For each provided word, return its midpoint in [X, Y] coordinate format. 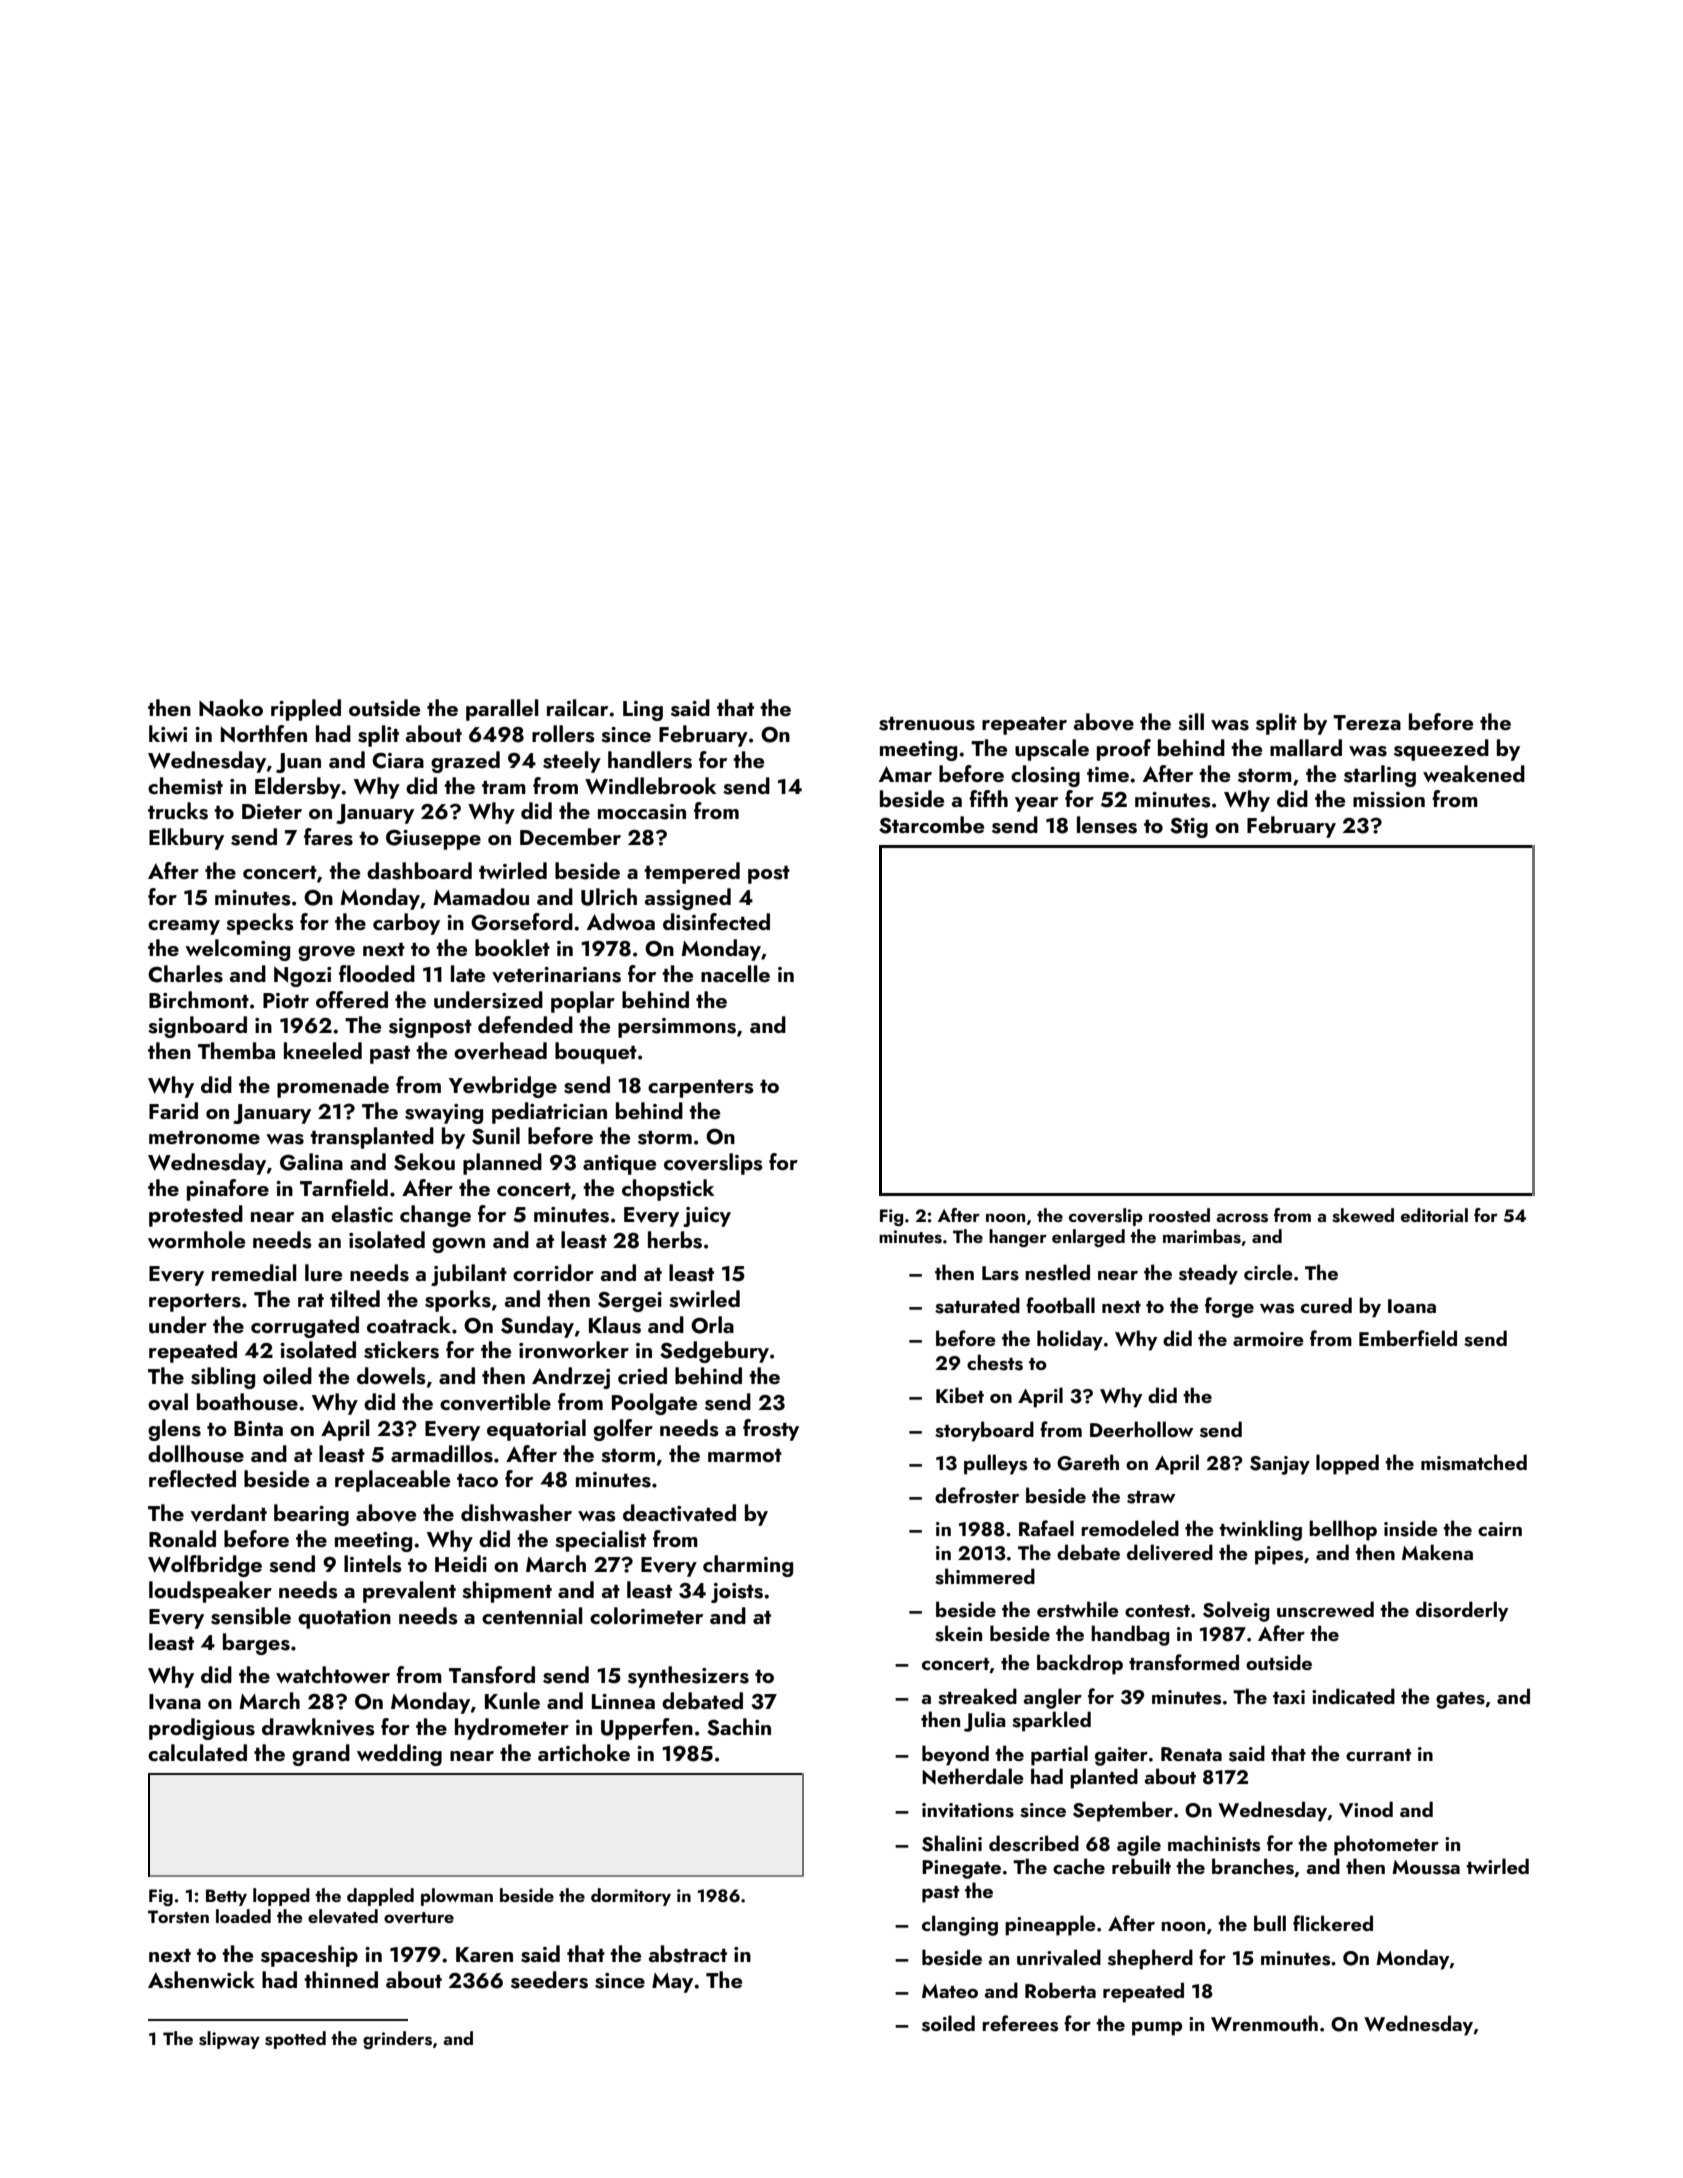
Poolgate [654, 1404]
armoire [1268, 1339]
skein [958, 1633]
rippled [306, 710]
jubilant [469, 1275]
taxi [1289, 1697]
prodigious [202, 1729]
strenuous [927, 724]
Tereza [1367, 722]
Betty [226, 1897]
